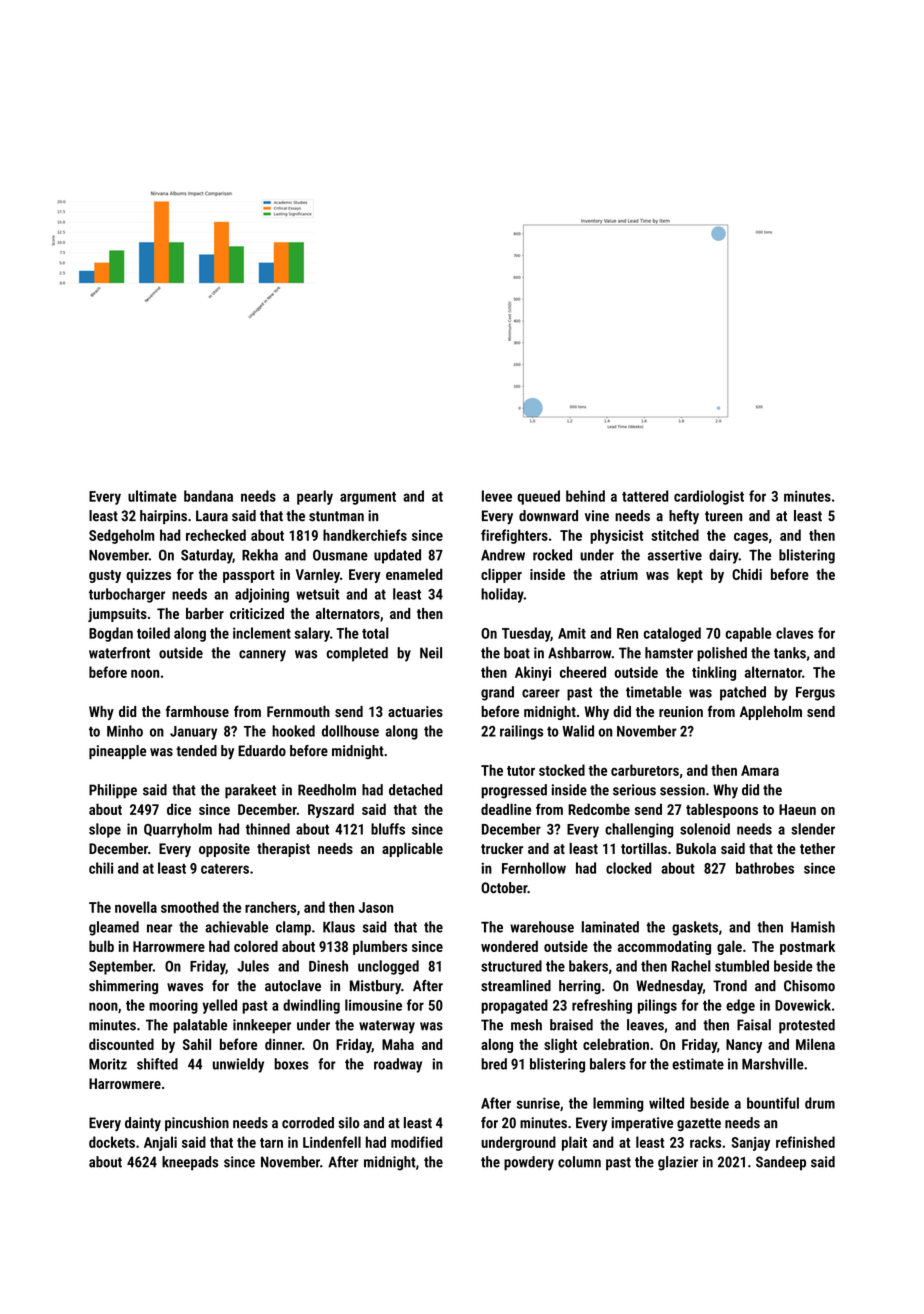 The height and width of the page is (1314, 924). Describe the element at coordinates (190, 907) in the page. I see `smoothed` at that location.
